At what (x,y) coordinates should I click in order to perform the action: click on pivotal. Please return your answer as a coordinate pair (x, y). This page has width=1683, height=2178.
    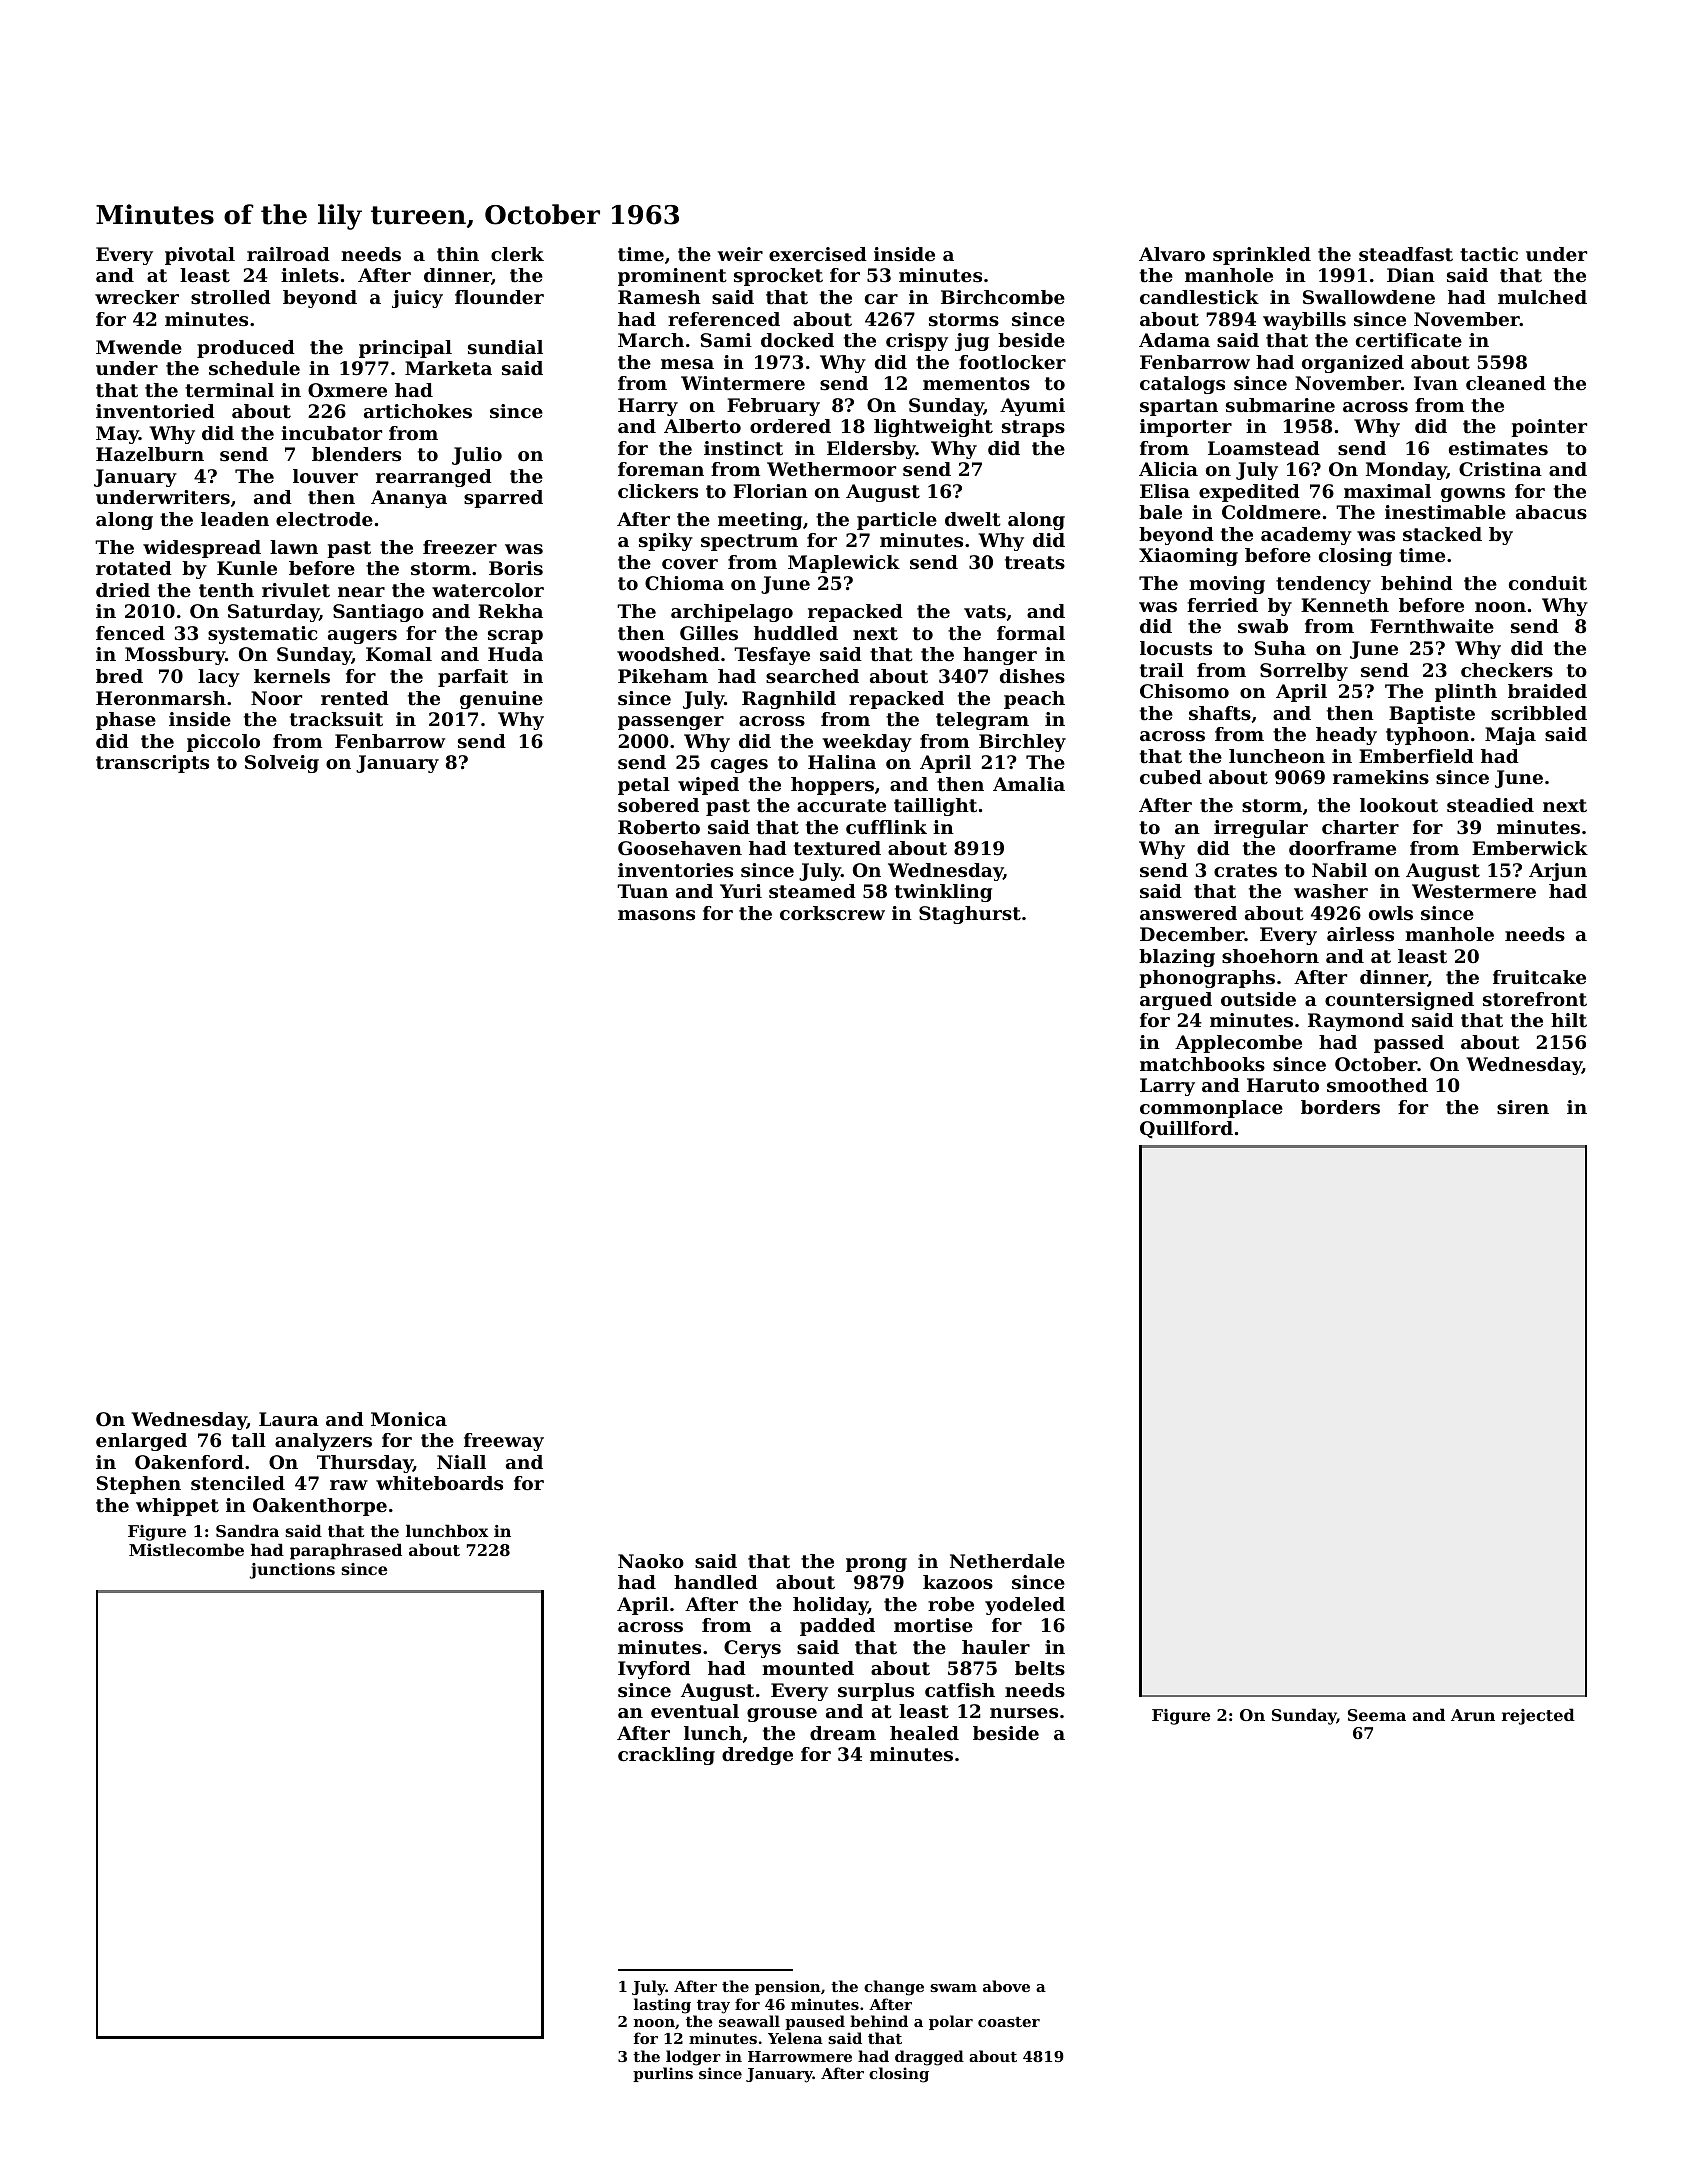
    Looking at the image, I should click on (200, 256).
